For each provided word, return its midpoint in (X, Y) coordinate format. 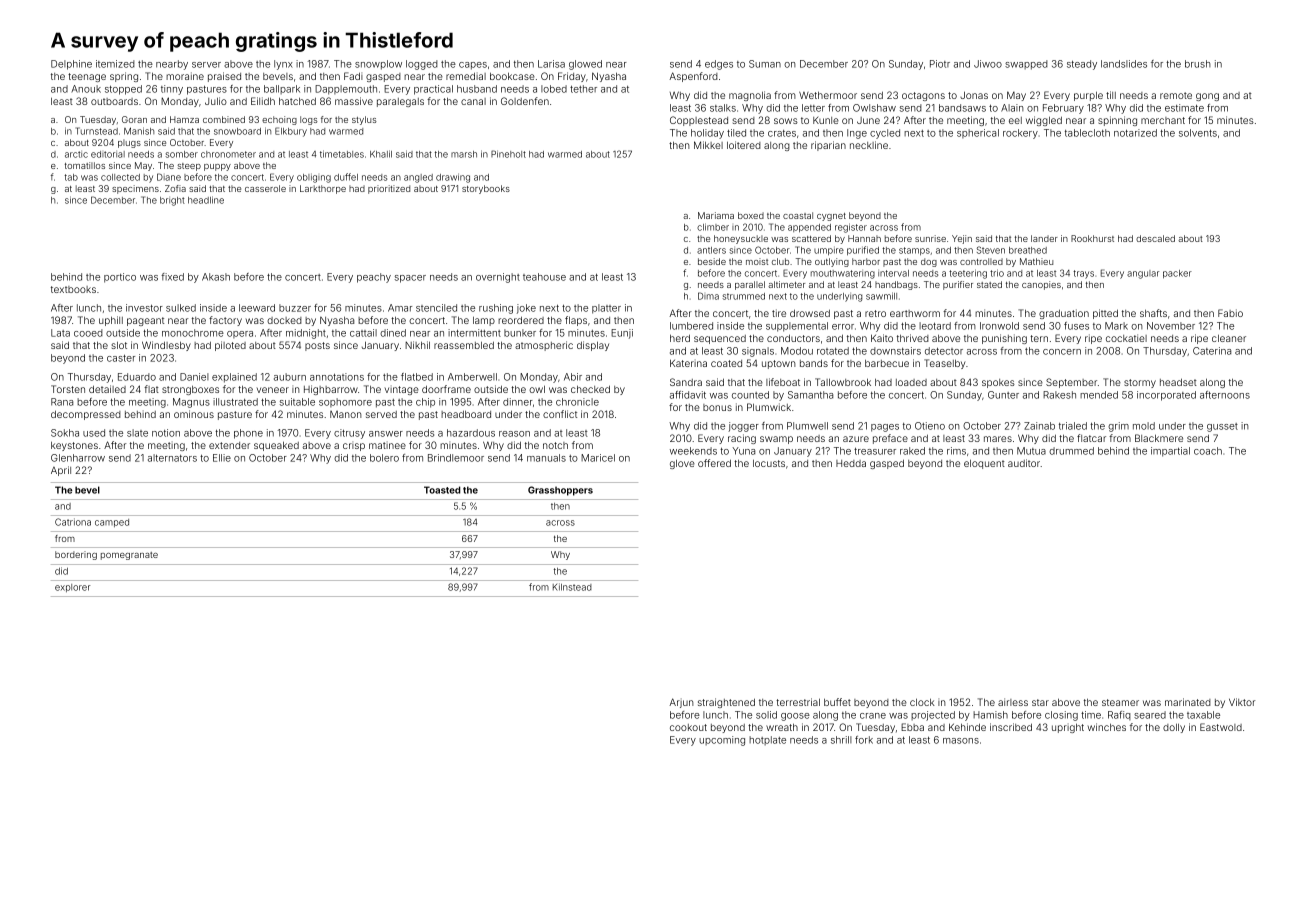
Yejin (962, 239)
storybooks (486, 189)
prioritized (389, 189)
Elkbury (291, 132)
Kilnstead (572, 587)
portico (120, 278)
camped (112, 523)
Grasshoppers (560, 491)
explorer (73, 588)
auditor (1024, 463)
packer (1177, 274)
